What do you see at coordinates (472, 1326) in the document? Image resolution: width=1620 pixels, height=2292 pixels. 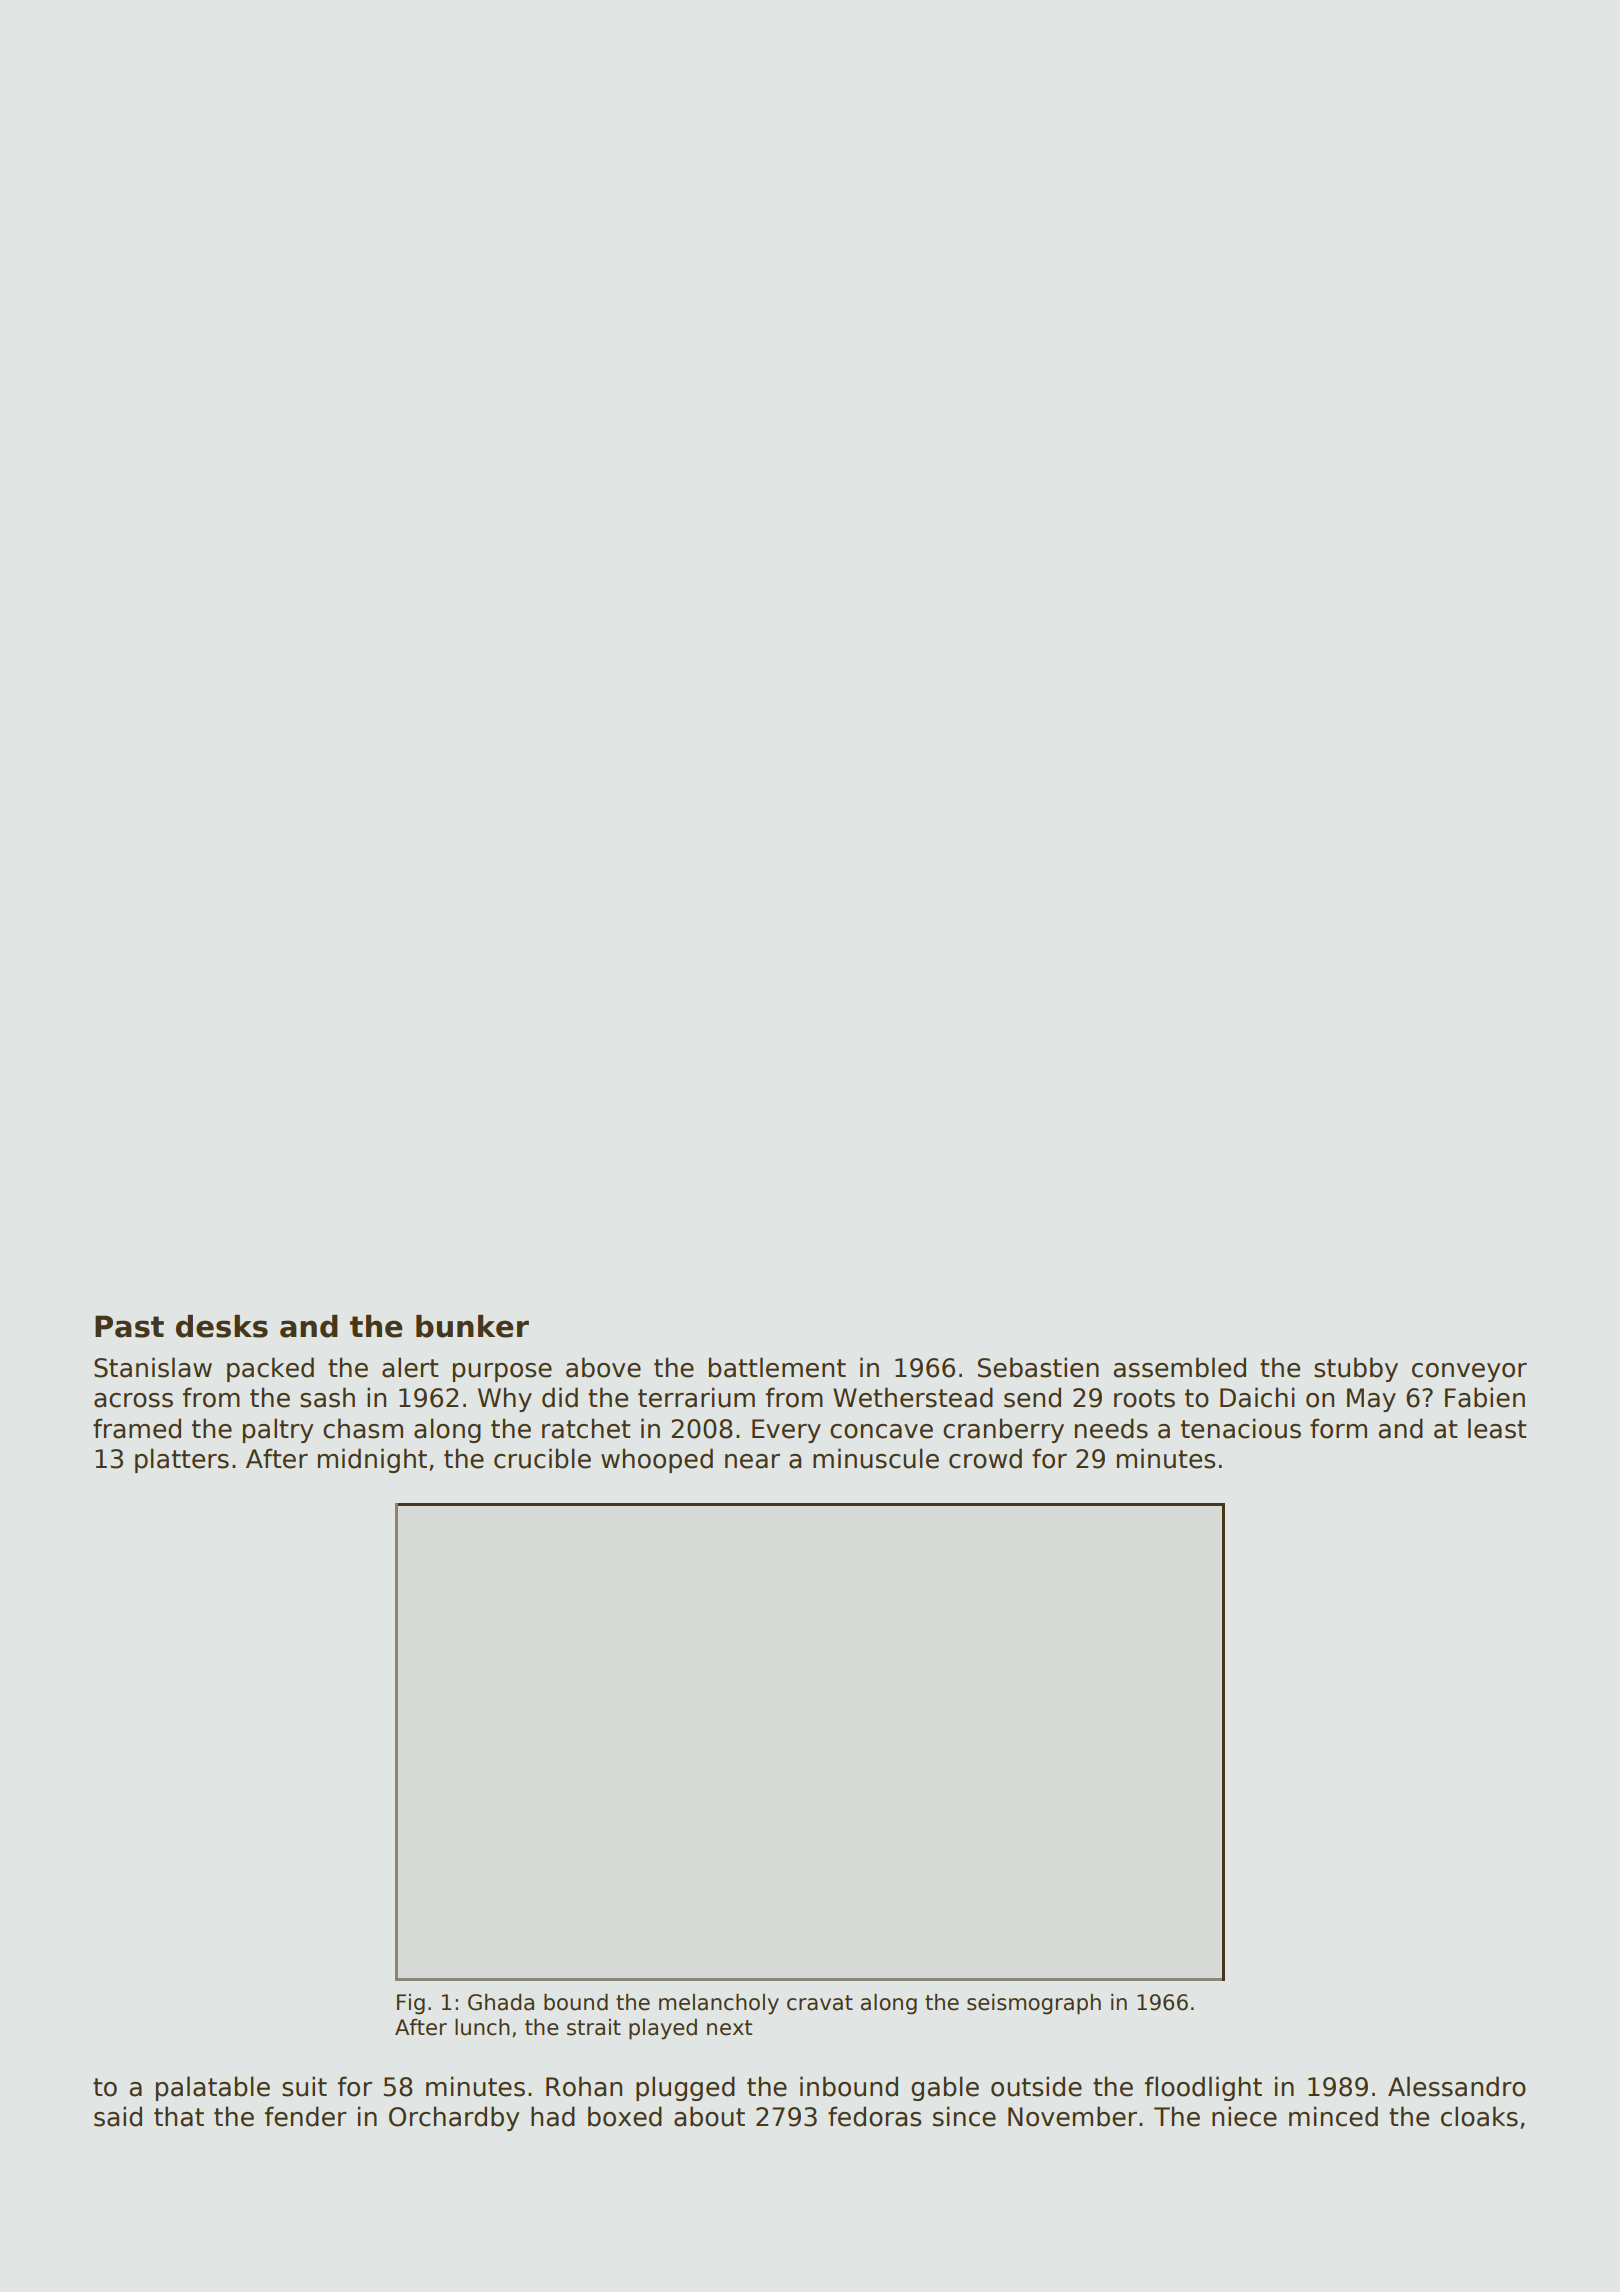 I see `bunker` at bounding box center [472, 1326].
